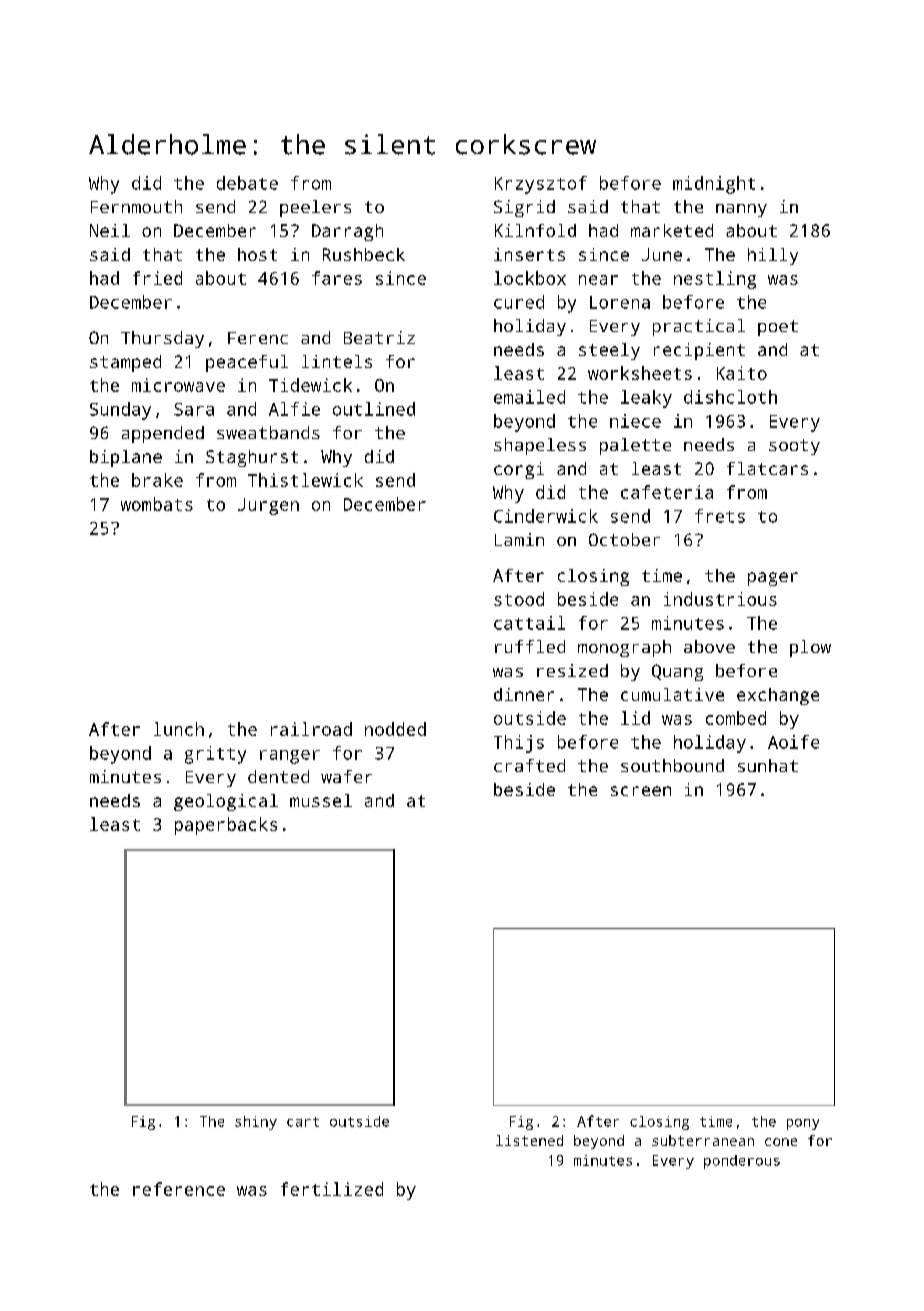 Image resolution: width=924 pixels, height=1311 pixels. Describe the element at coordinates (703, 1140) in the page. I see `subterranean` at that location.
